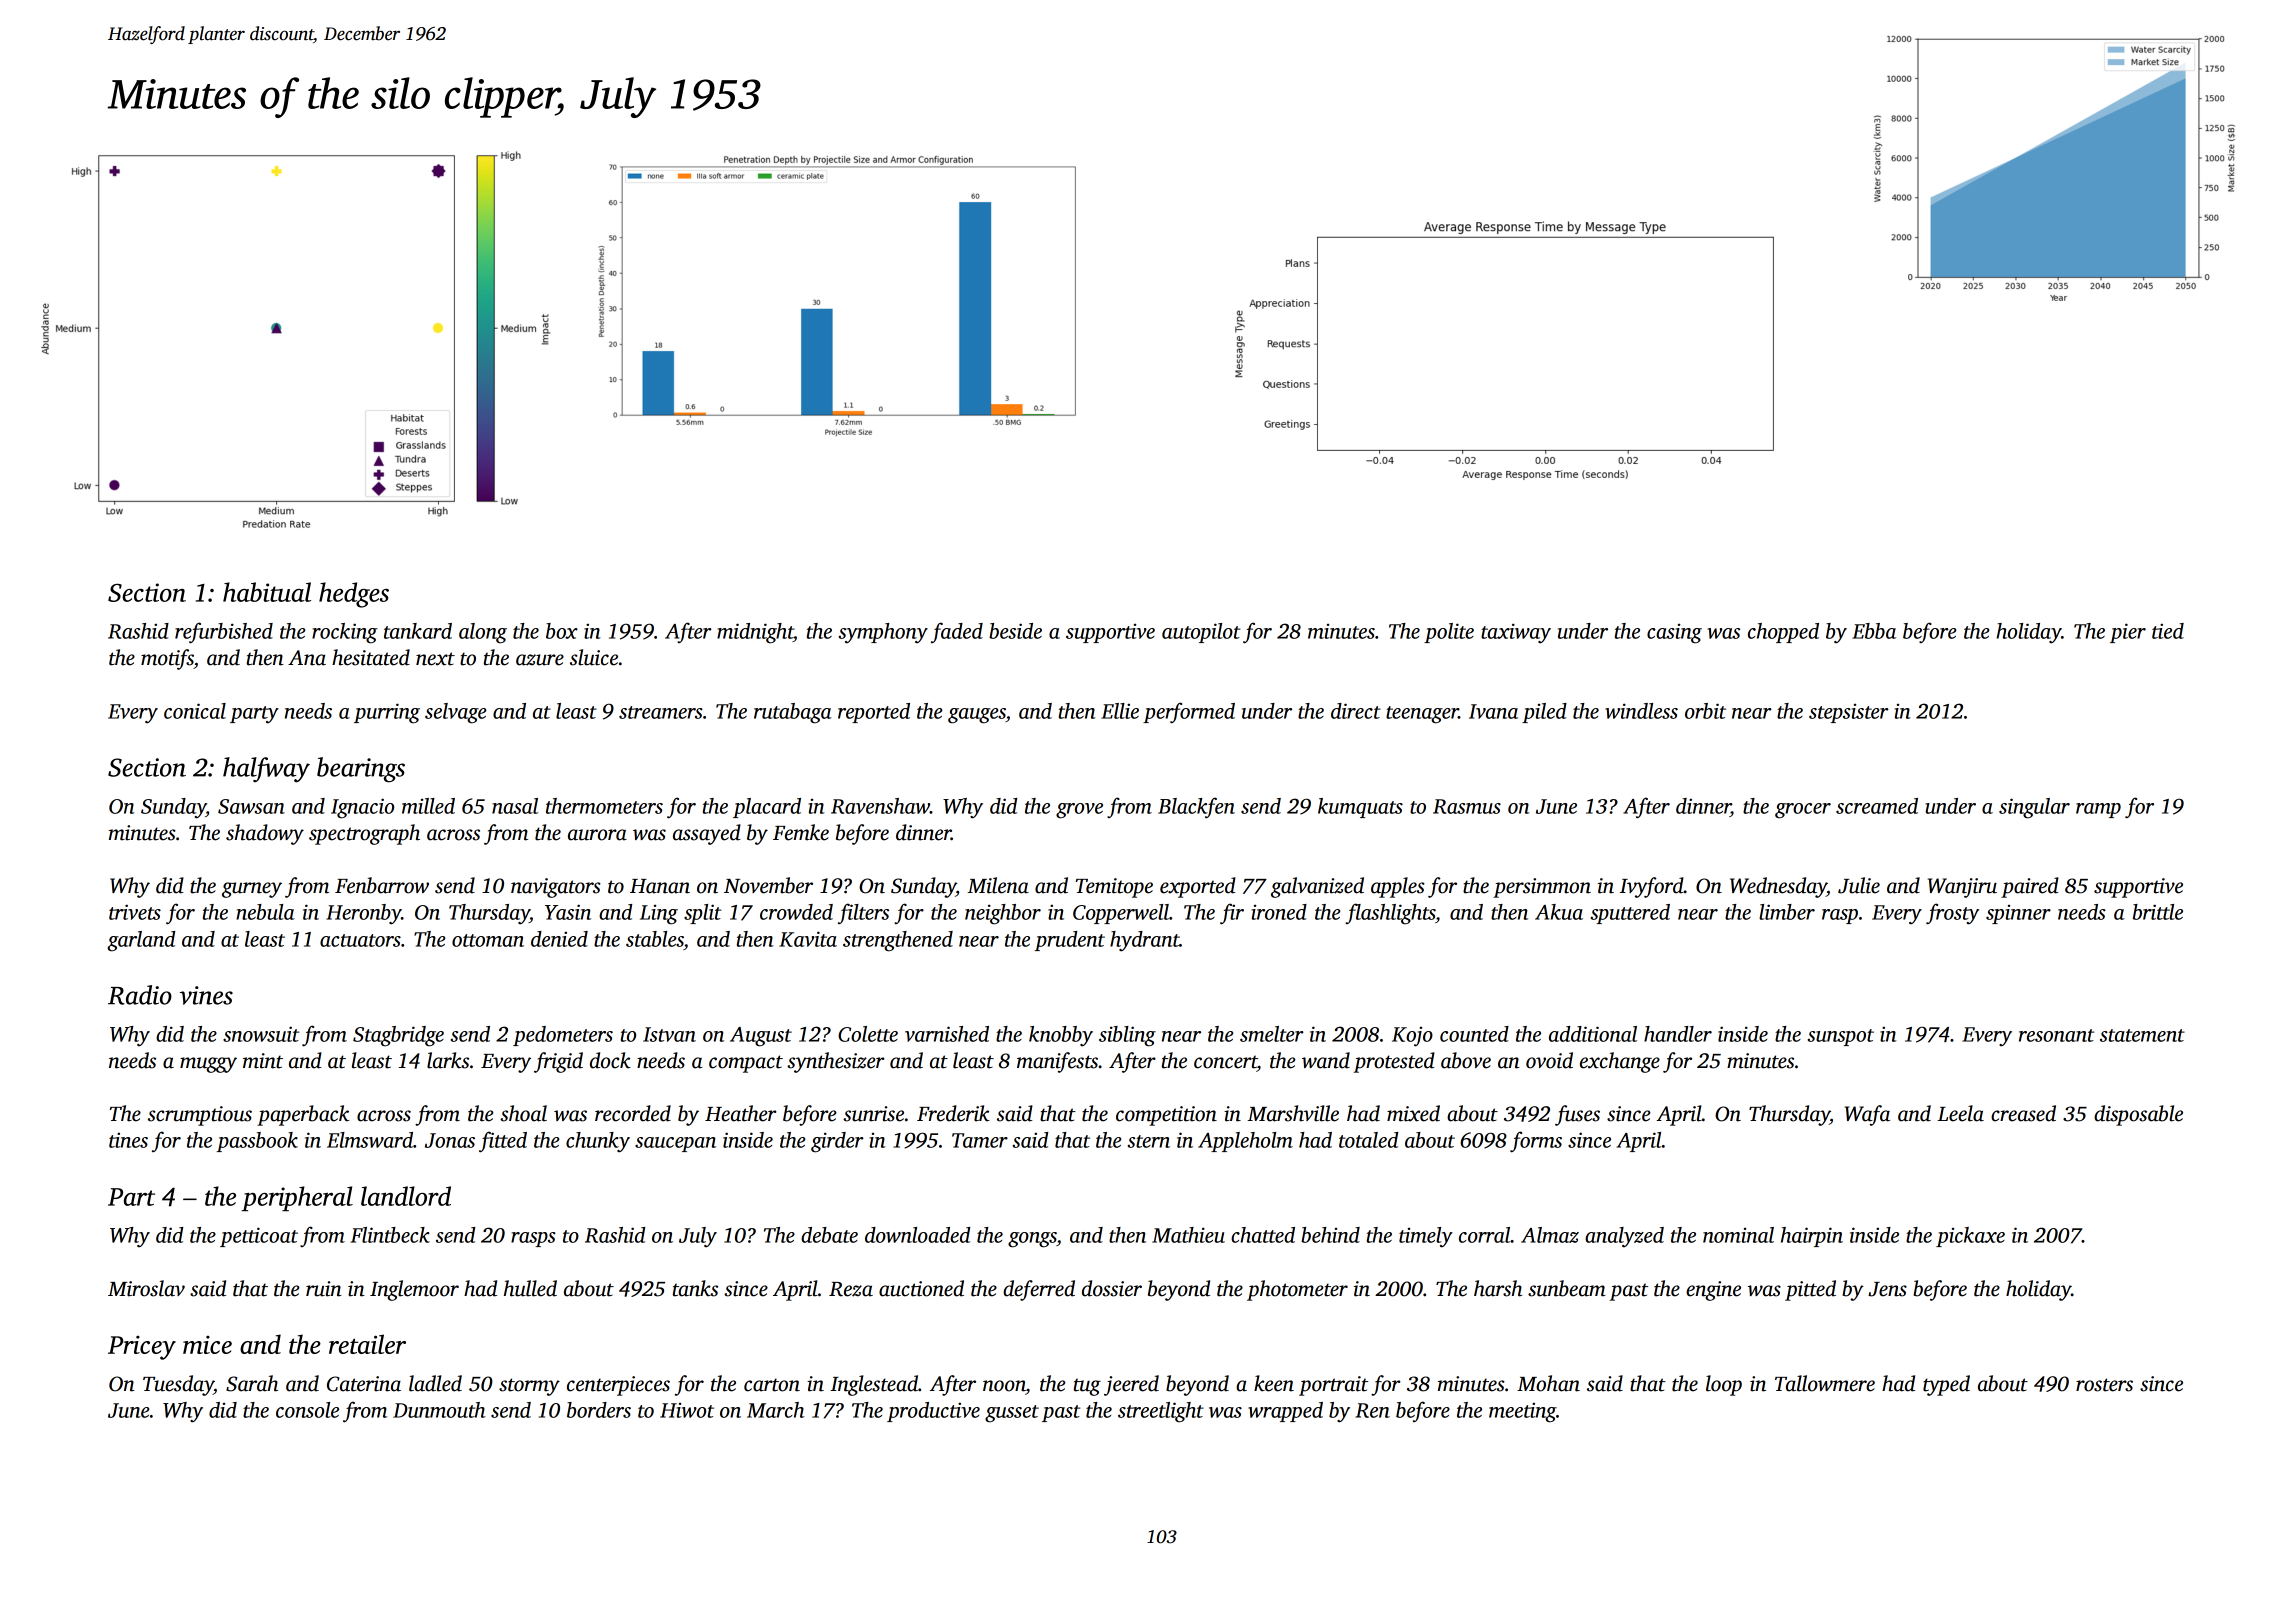 This image has height=1620, width=2292. I want to click on rosters, so click(2104, 1385).
